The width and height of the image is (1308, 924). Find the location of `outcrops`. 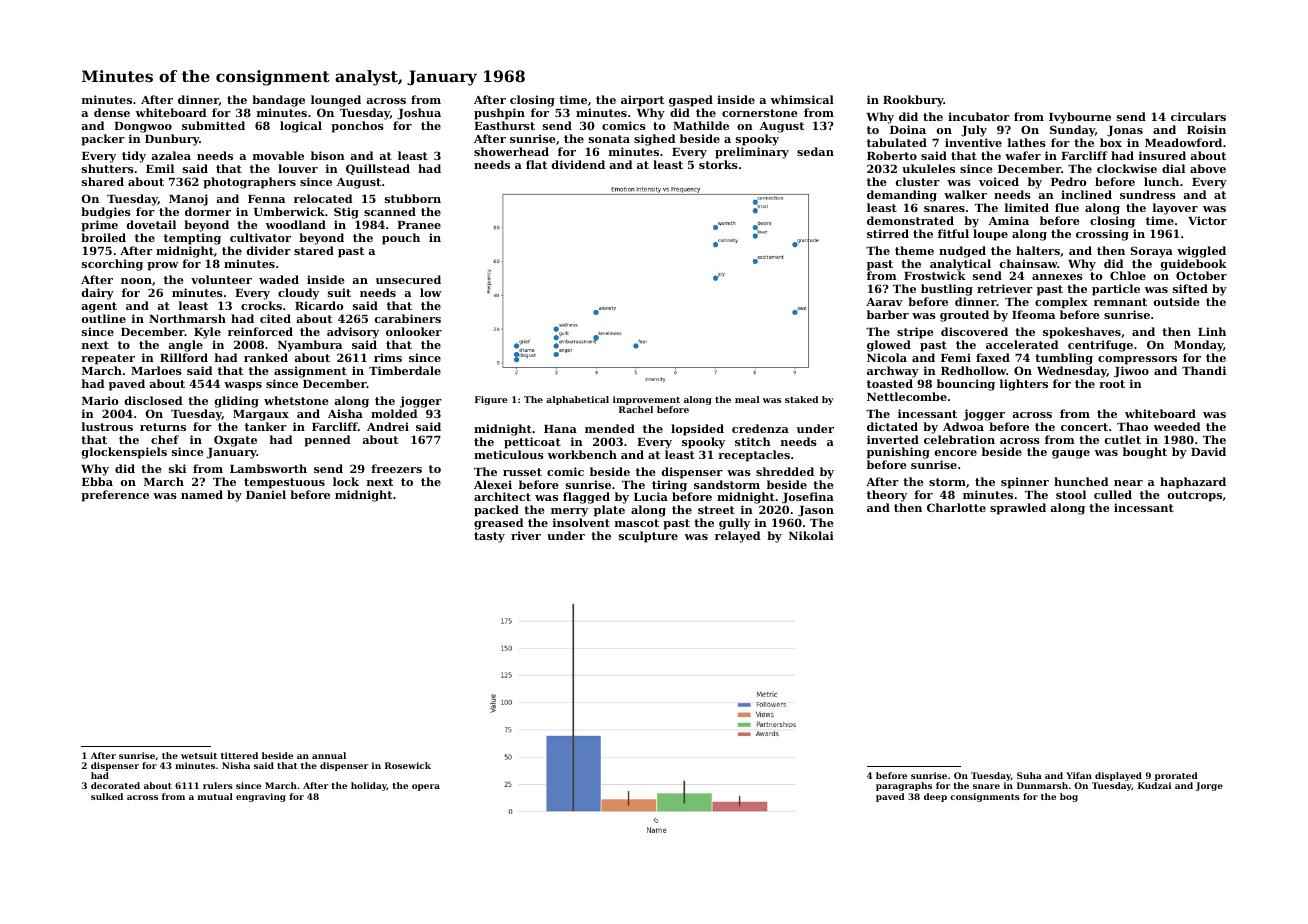

outcrops is located at coordinates (1195, 496).
